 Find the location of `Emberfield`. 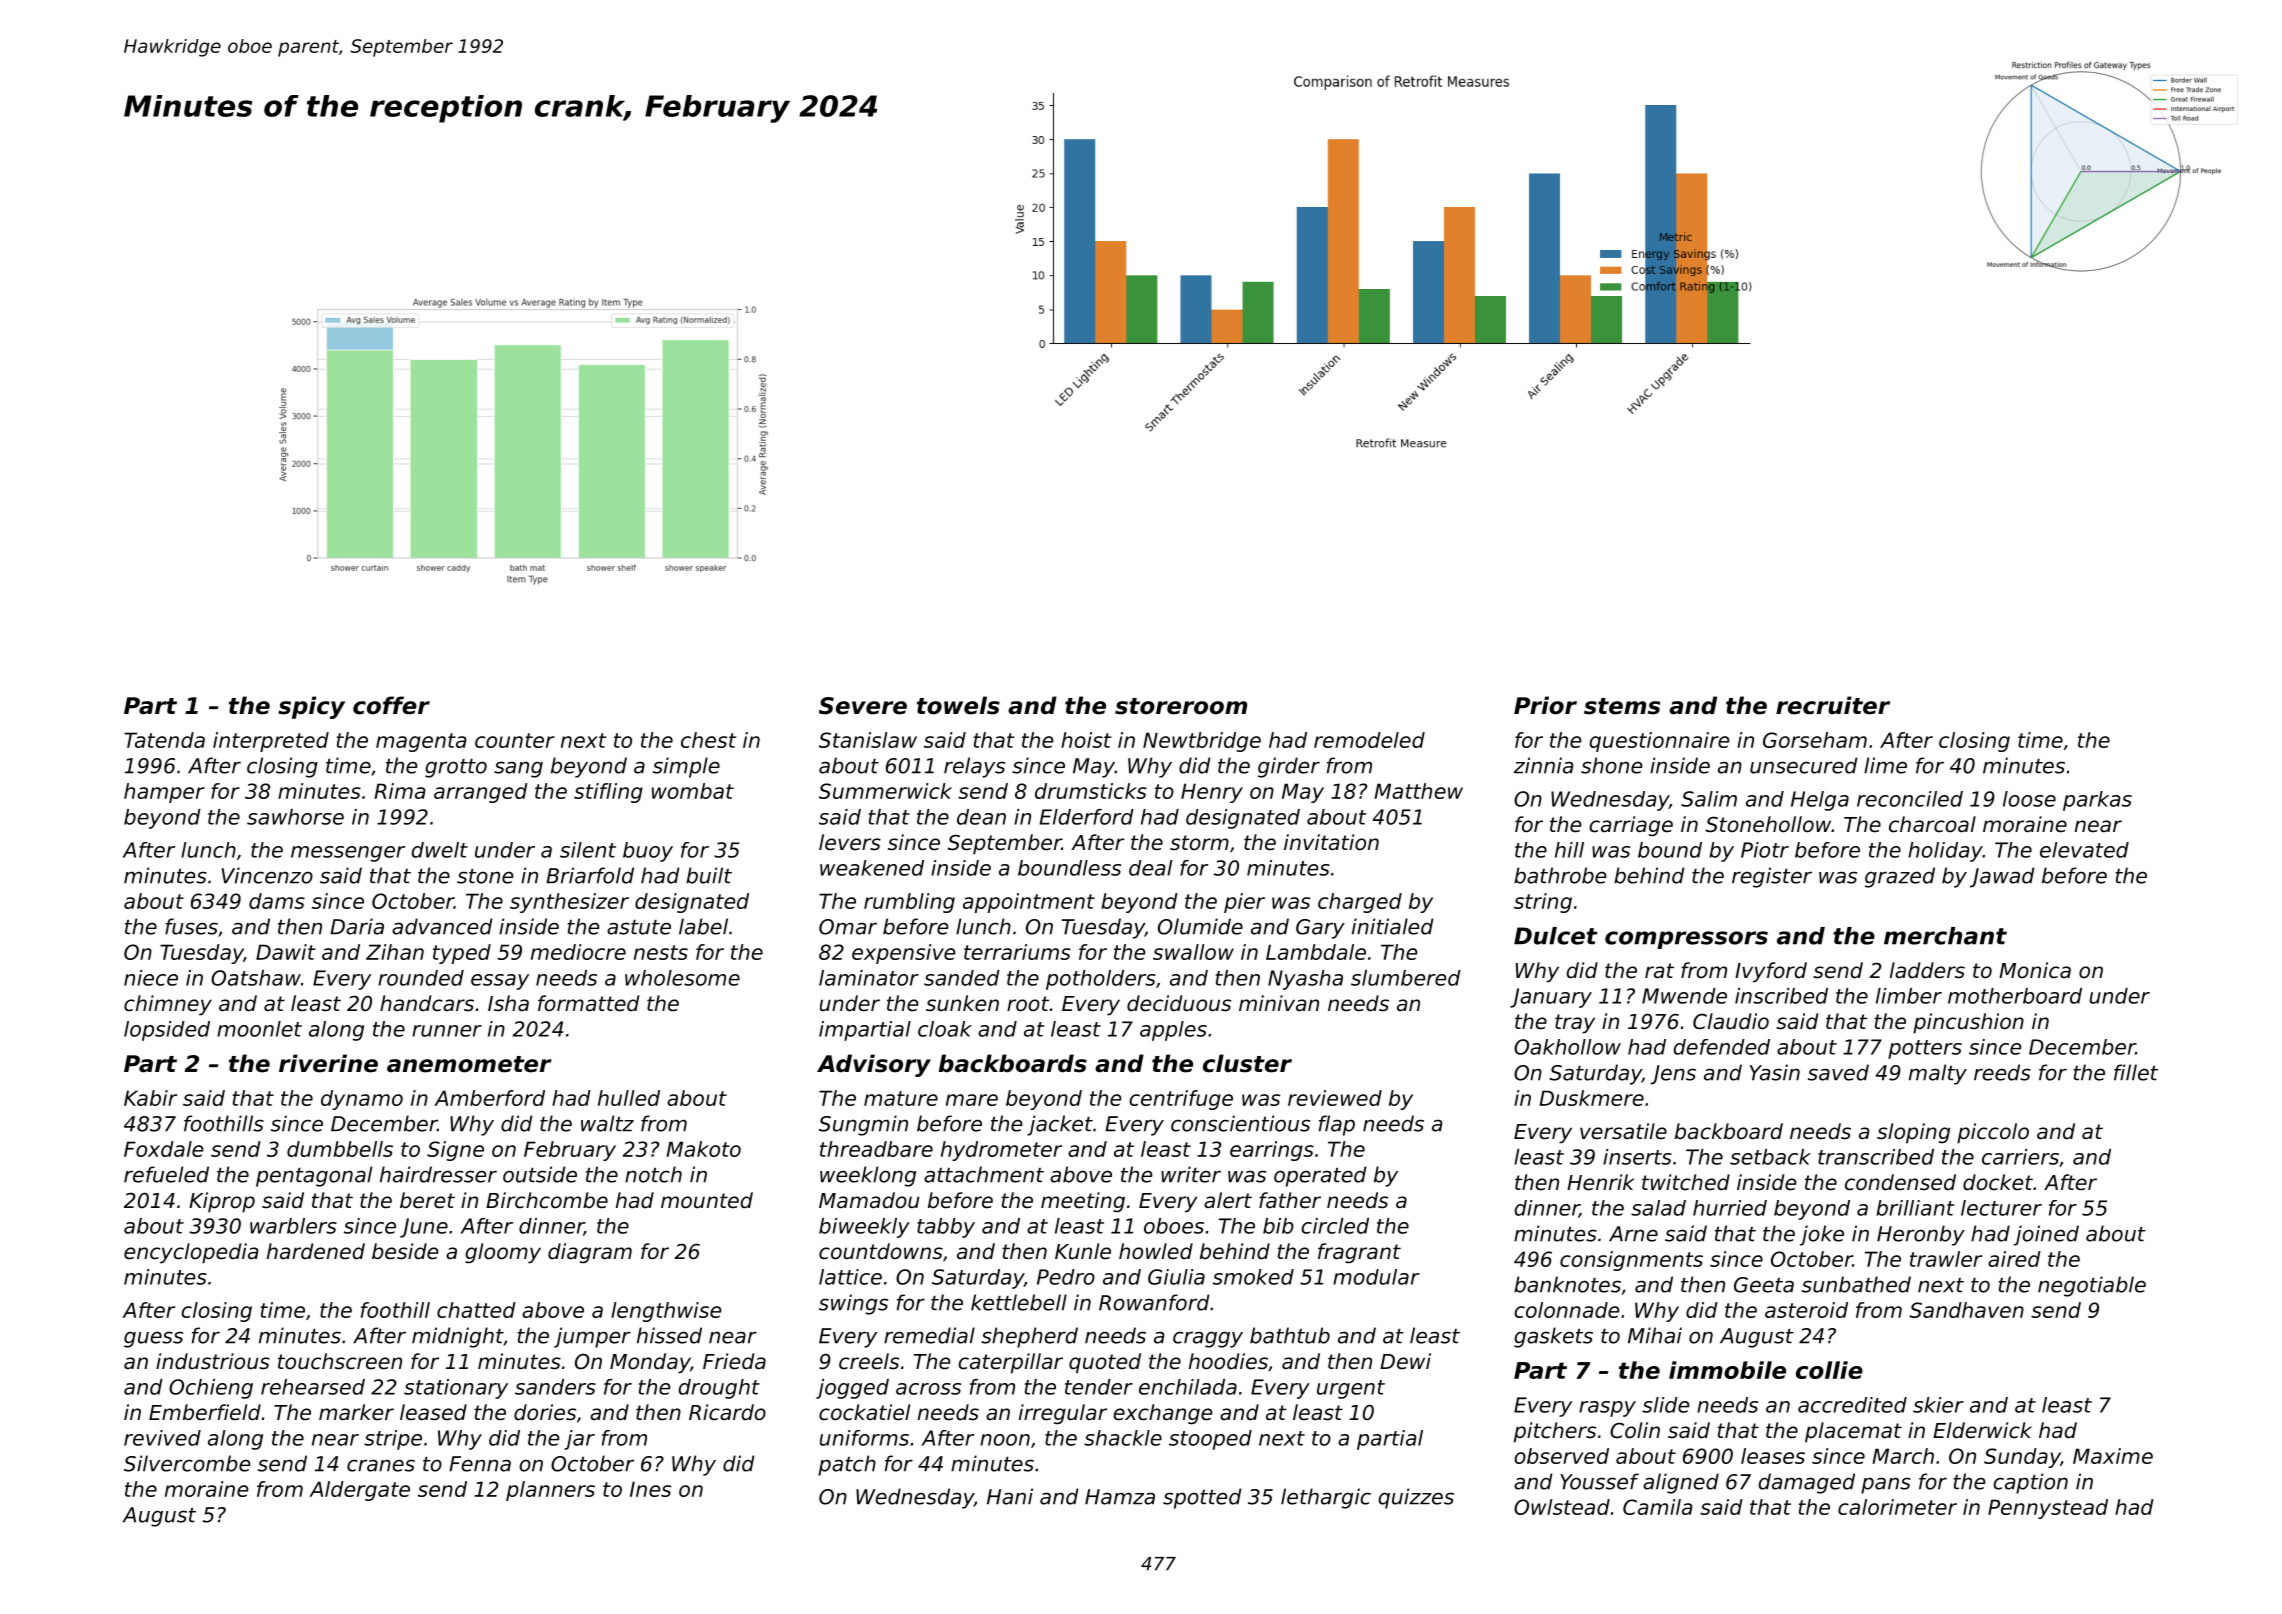

Emberfield is located at coordinates (205, 1412).
